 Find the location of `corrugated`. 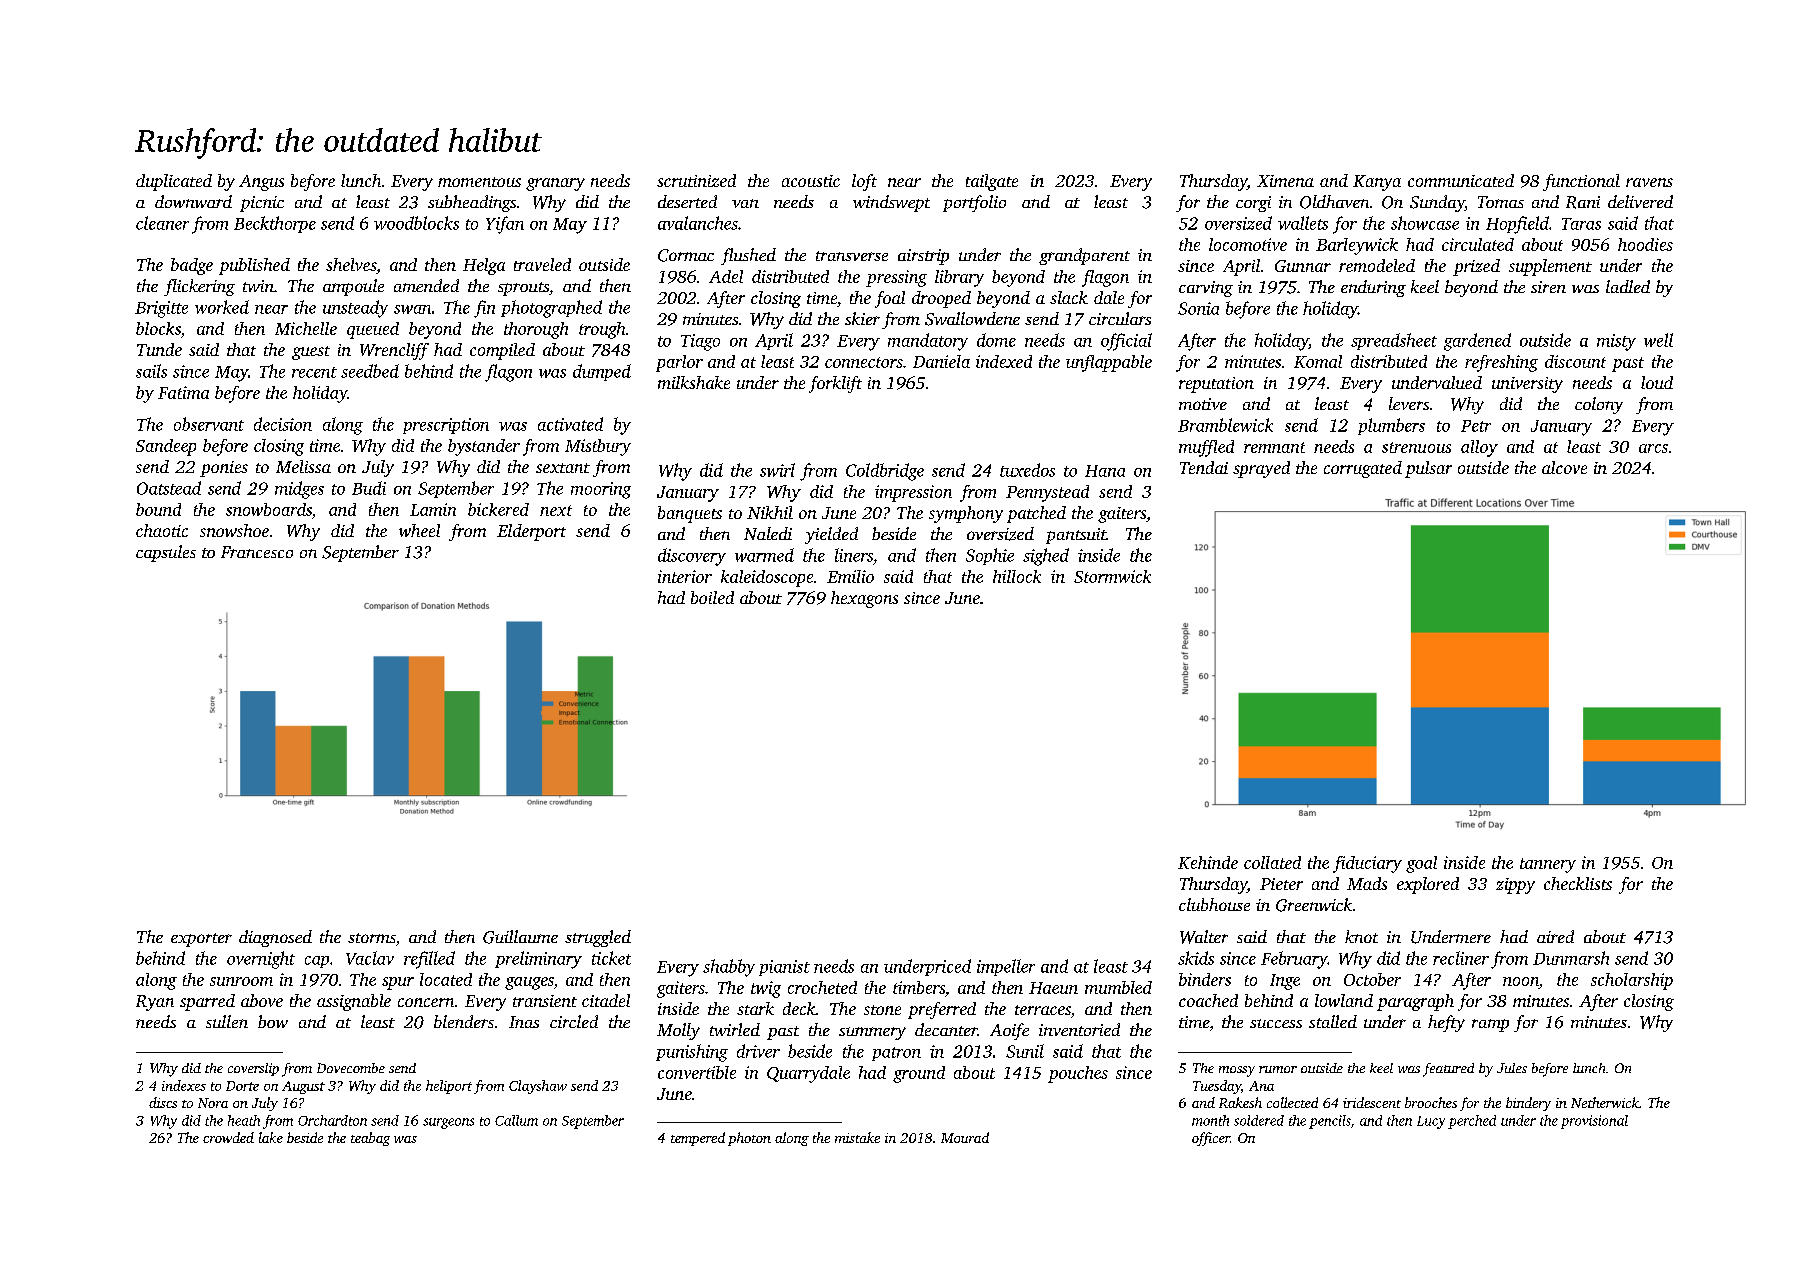

corrugated is located at coordinates (1363, 469).
